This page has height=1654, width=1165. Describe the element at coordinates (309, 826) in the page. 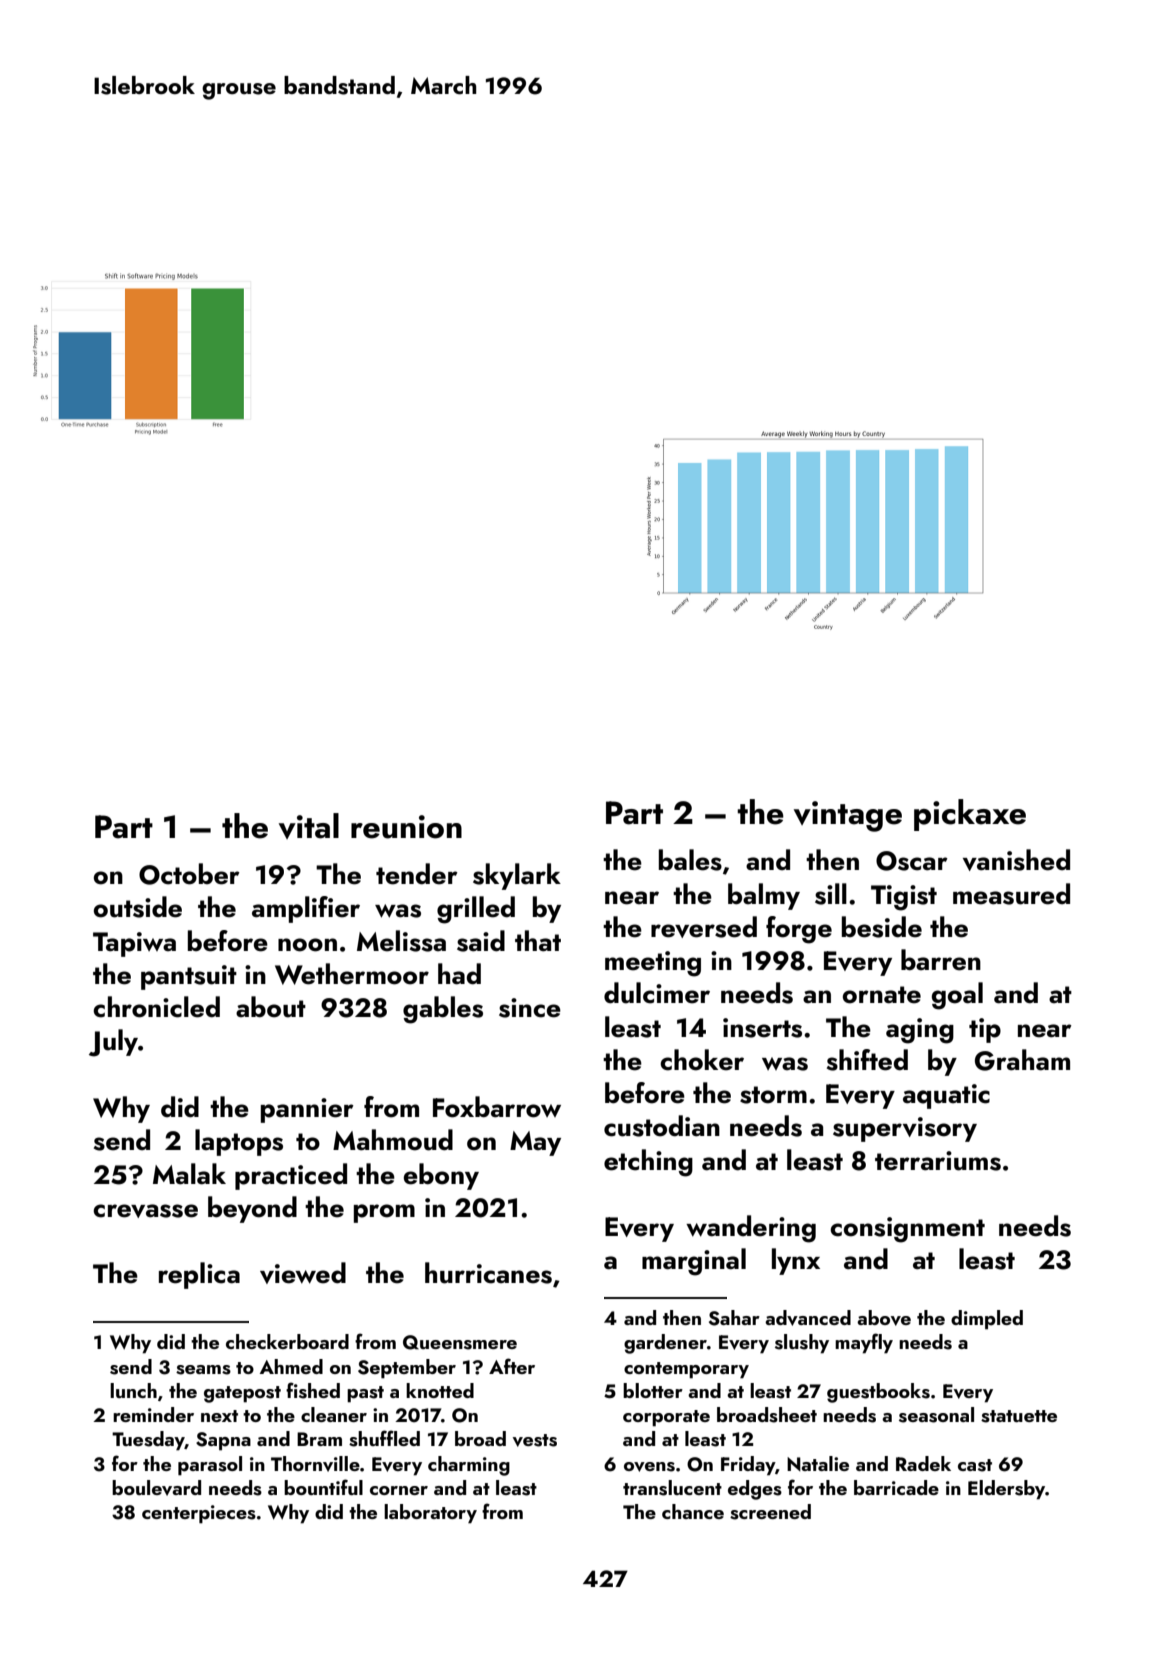

I see `vital` at that location.
